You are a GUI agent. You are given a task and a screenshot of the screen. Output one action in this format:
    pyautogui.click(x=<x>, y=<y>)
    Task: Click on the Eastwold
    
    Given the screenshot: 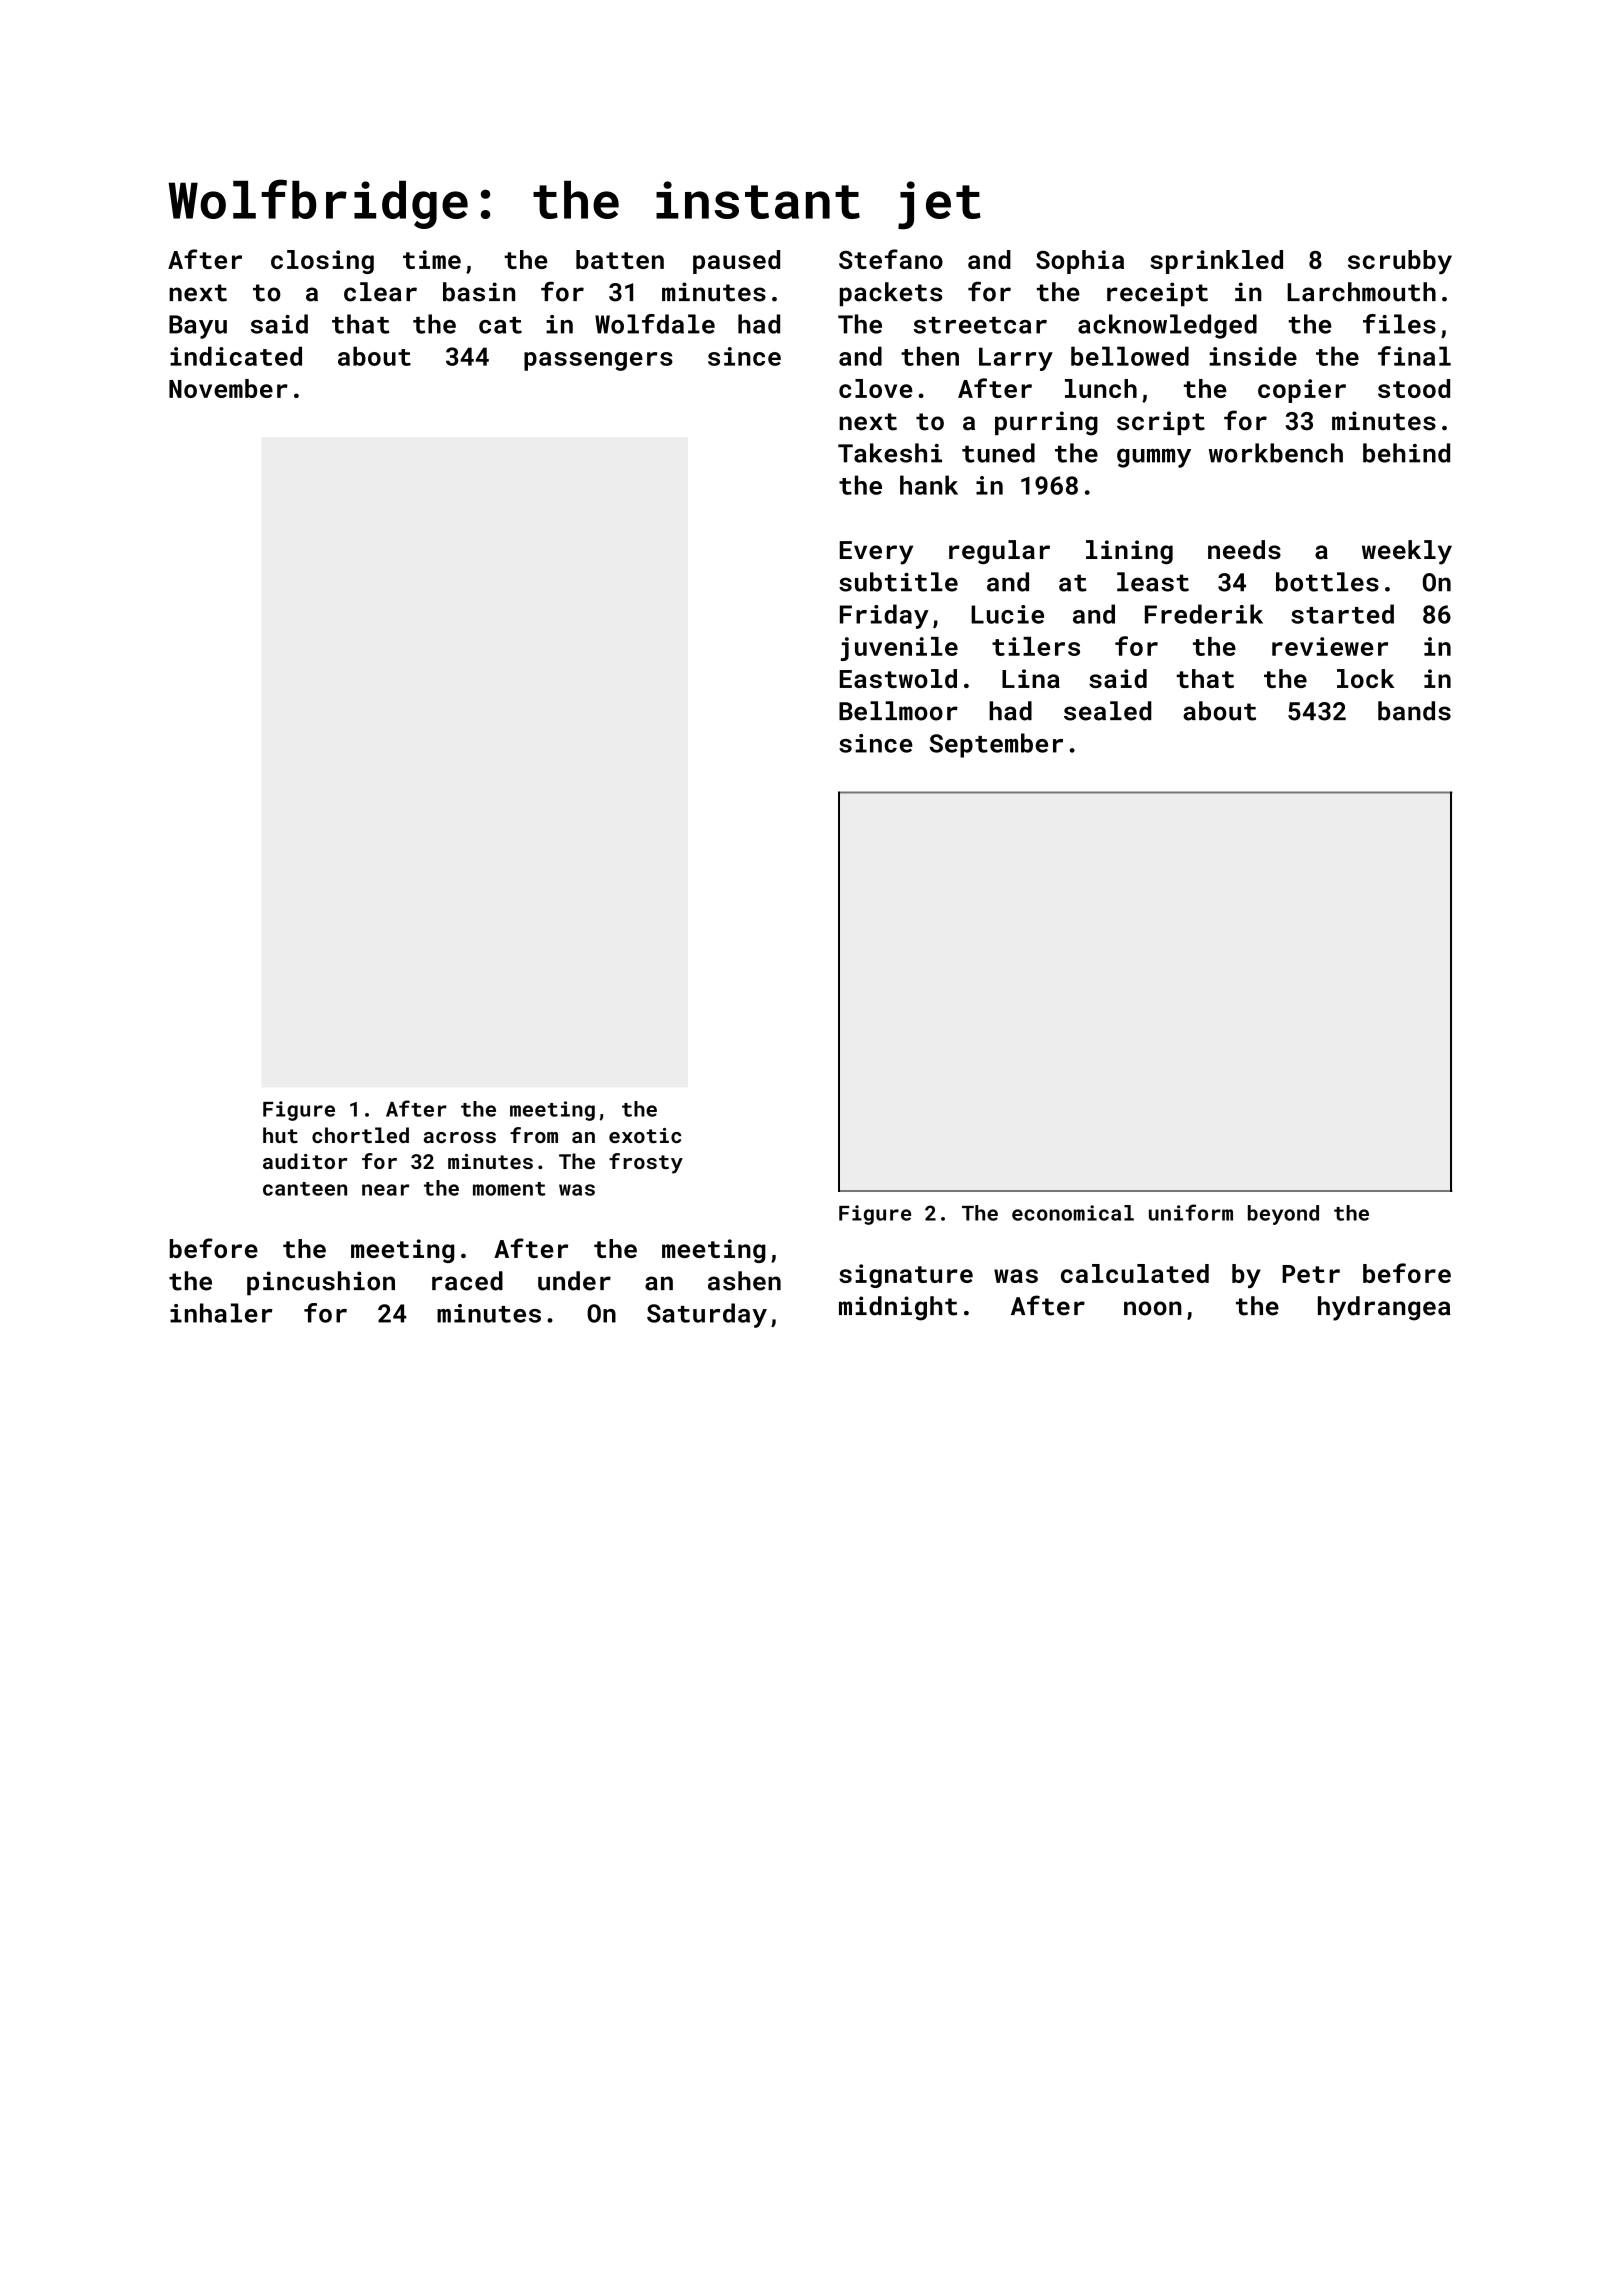 What is the action you would take?
    pyautogui.click(x=898, y=678)
